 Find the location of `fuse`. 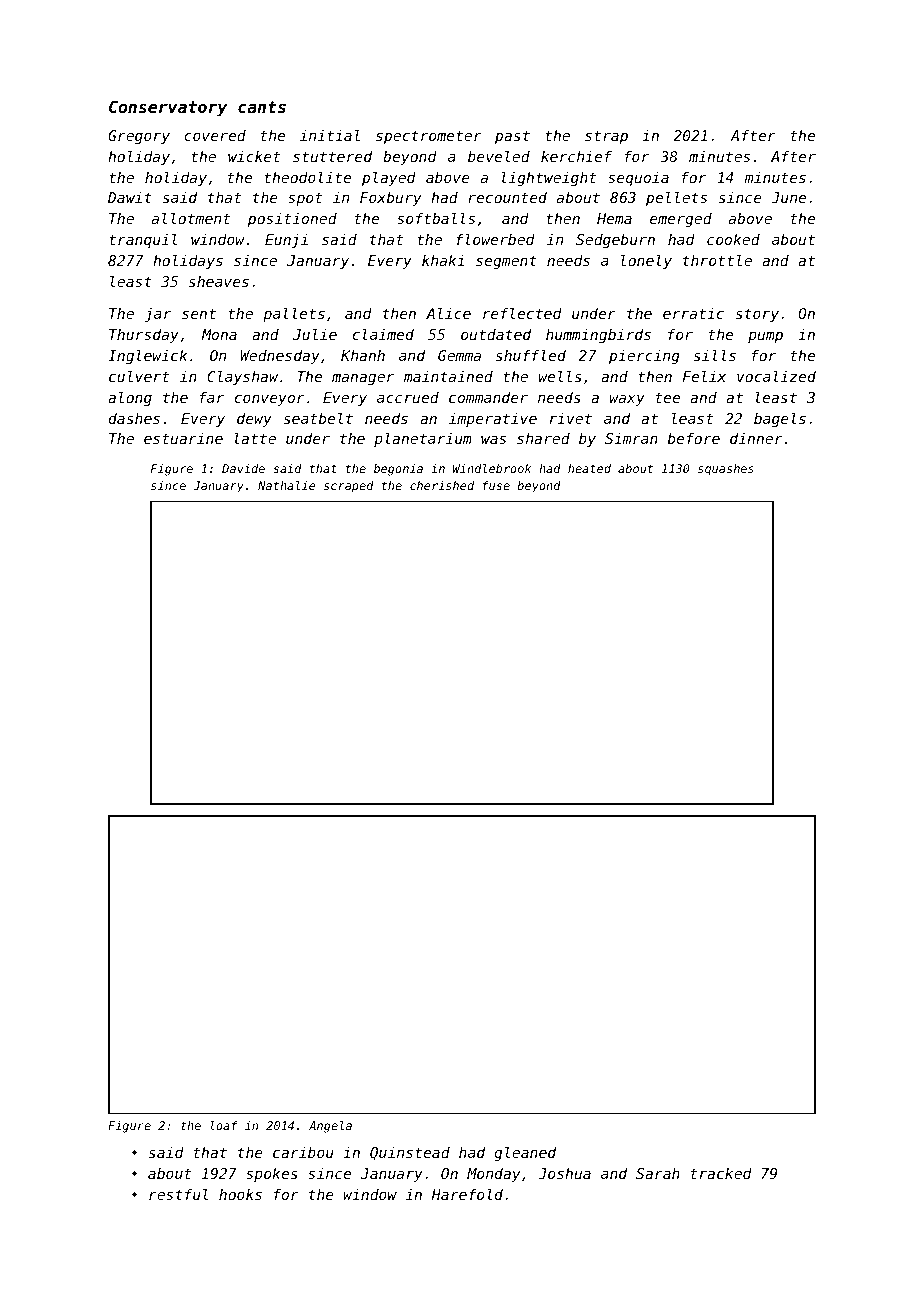

fuse is located at coordinates (496, 485).
